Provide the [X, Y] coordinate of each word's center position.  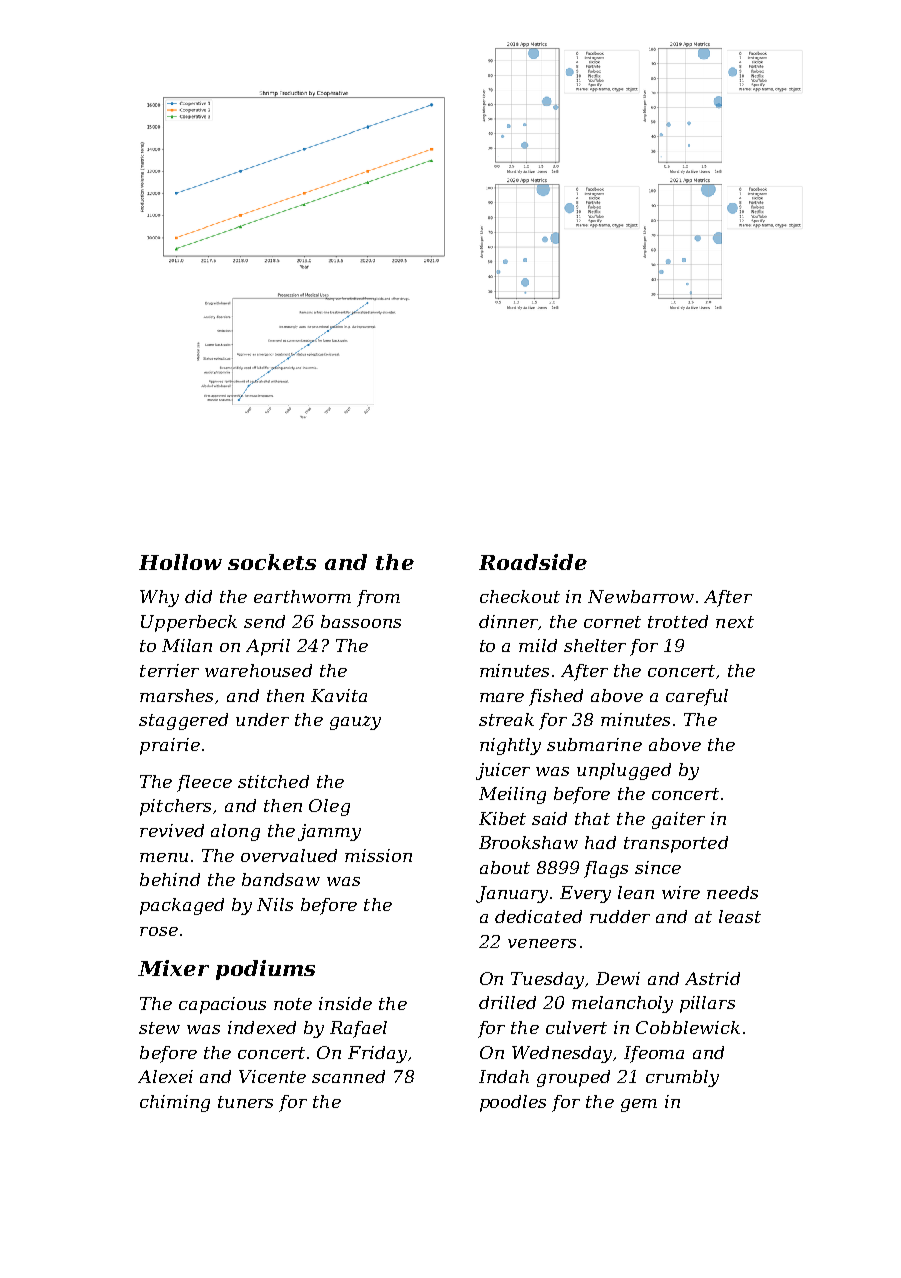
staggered [183, 721]
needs [732, 892]
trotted [678, 621]
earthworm [302, 596]
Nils [275, 904]
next [735, 622]
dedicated [538, 916]
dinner [508, 621]
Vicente [272, 1076]
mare [502, 697]
